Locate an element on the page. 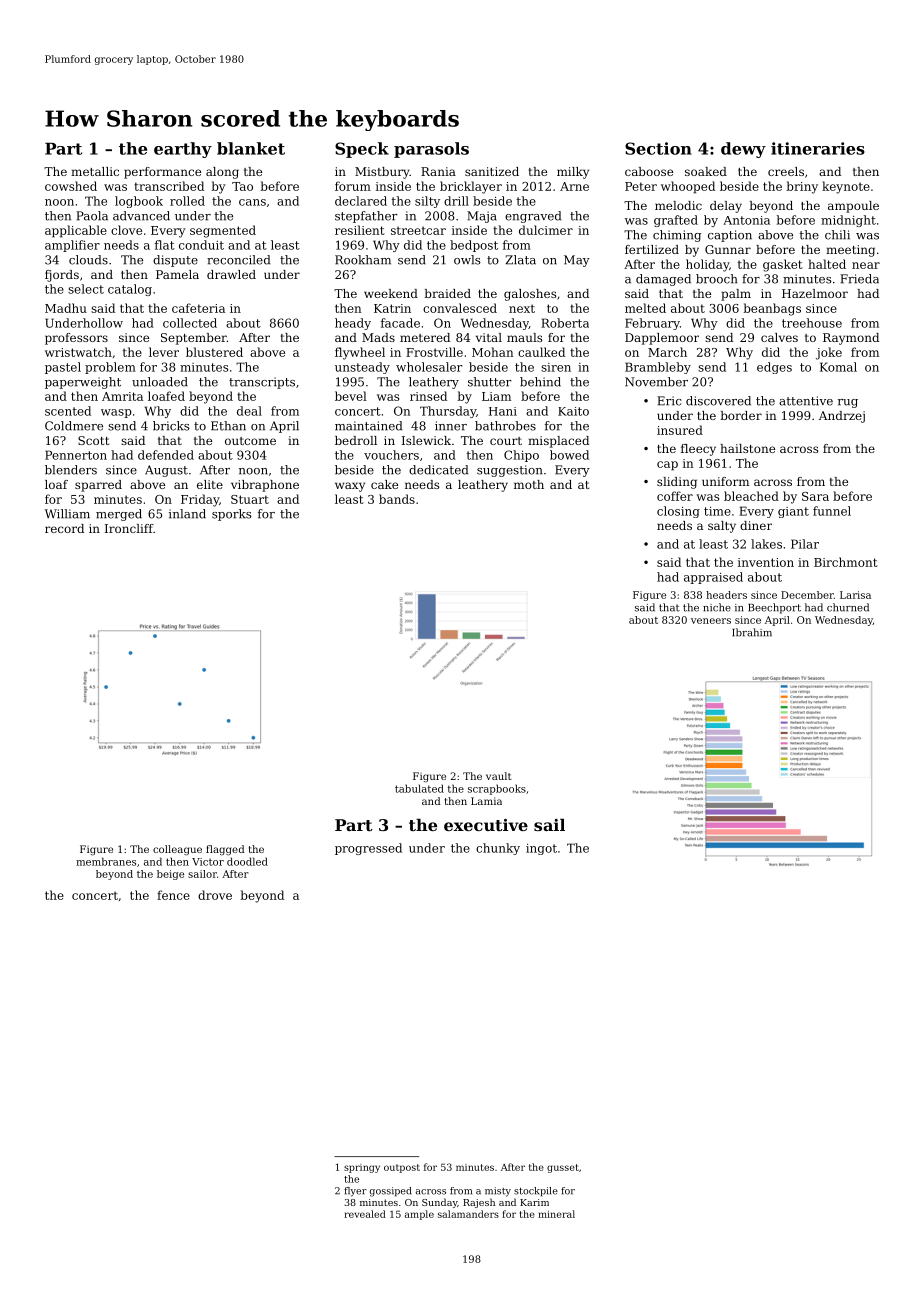 Image resolution: width=924 pixels, height=1308 pixels. giant is located at coordinates (793, 512).
